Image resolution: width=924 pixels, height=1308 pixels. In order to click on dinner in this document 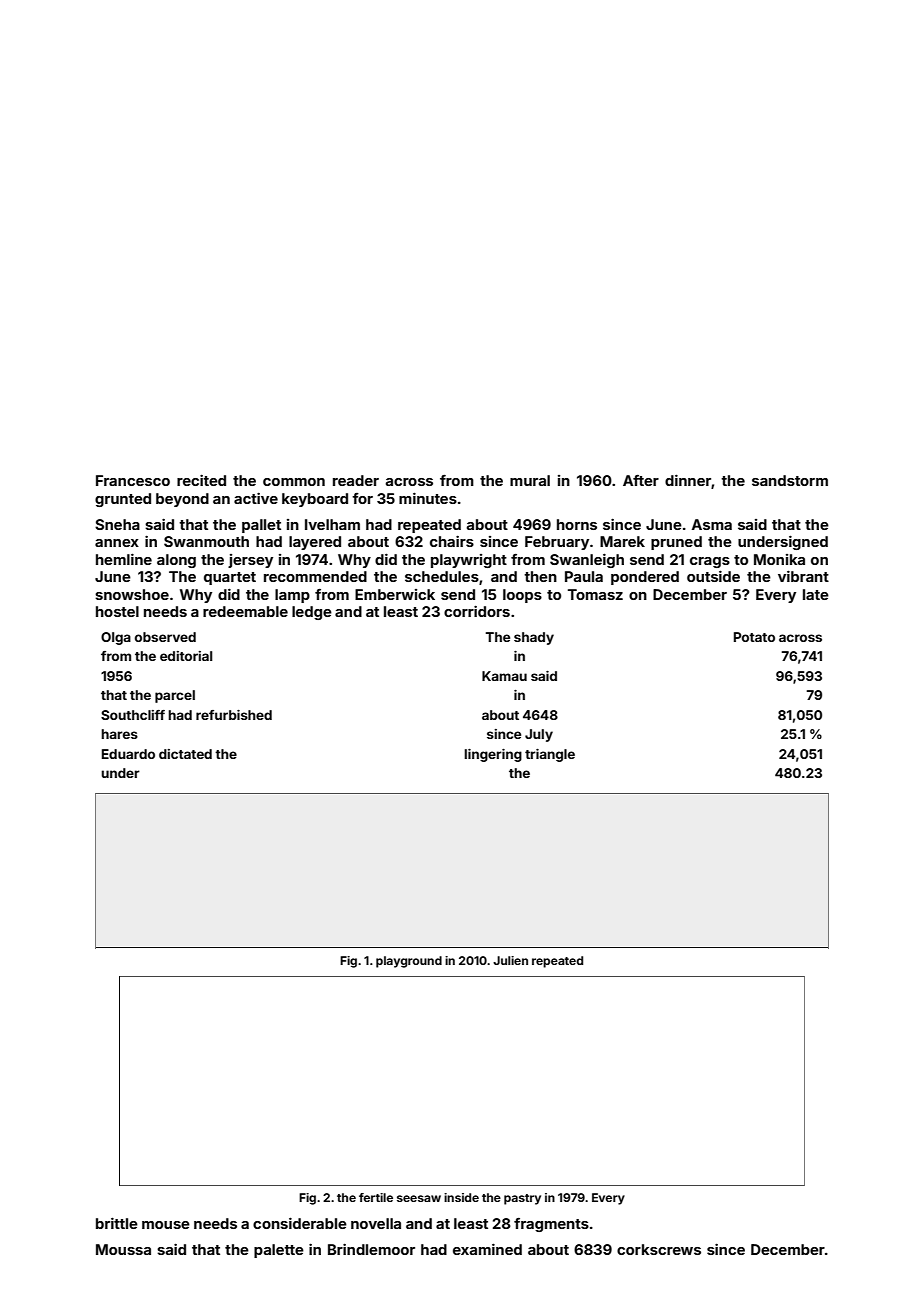, I will do `click(688, 480)`.
